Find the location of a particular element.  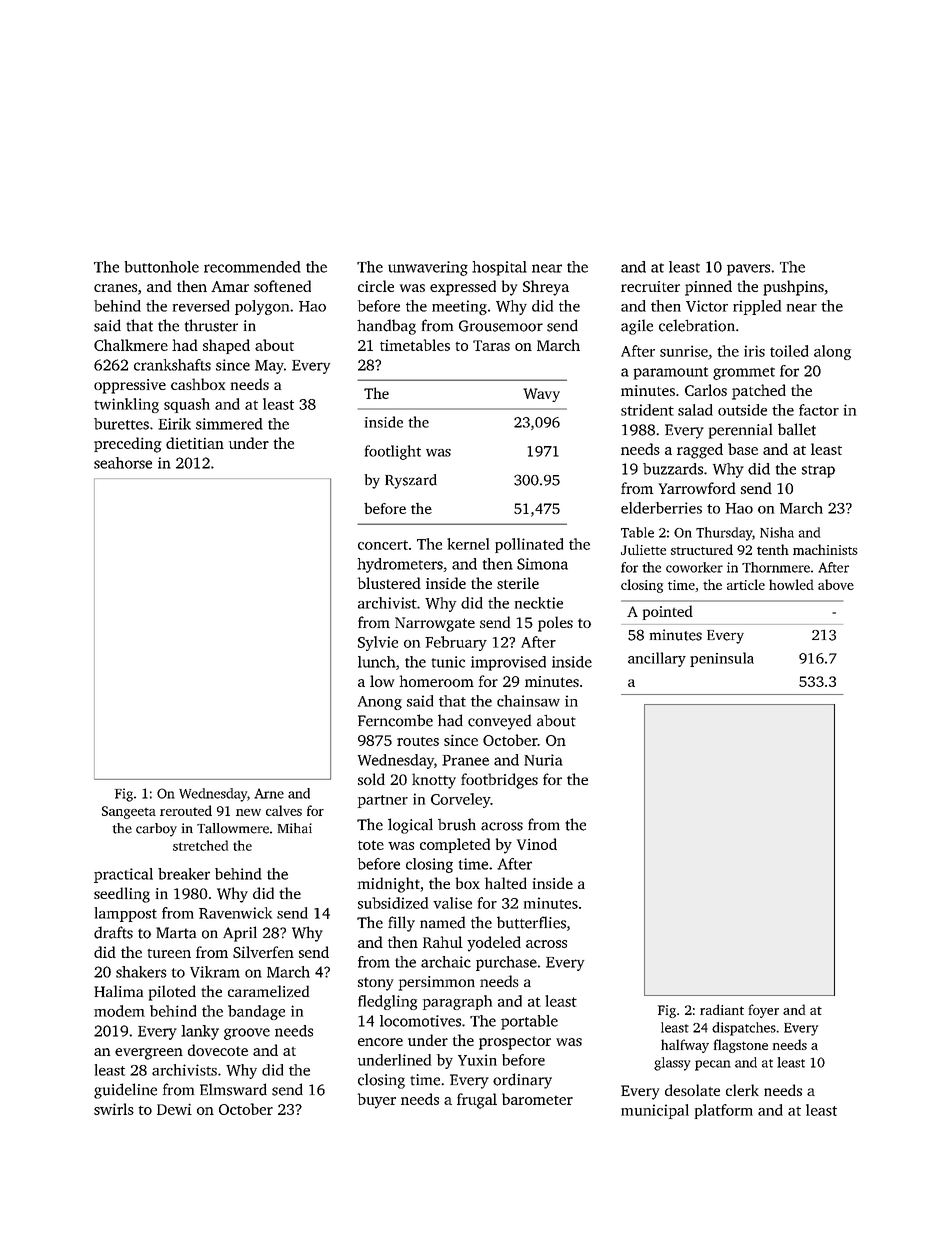

municipal is located at coordinates (655, 1111).
